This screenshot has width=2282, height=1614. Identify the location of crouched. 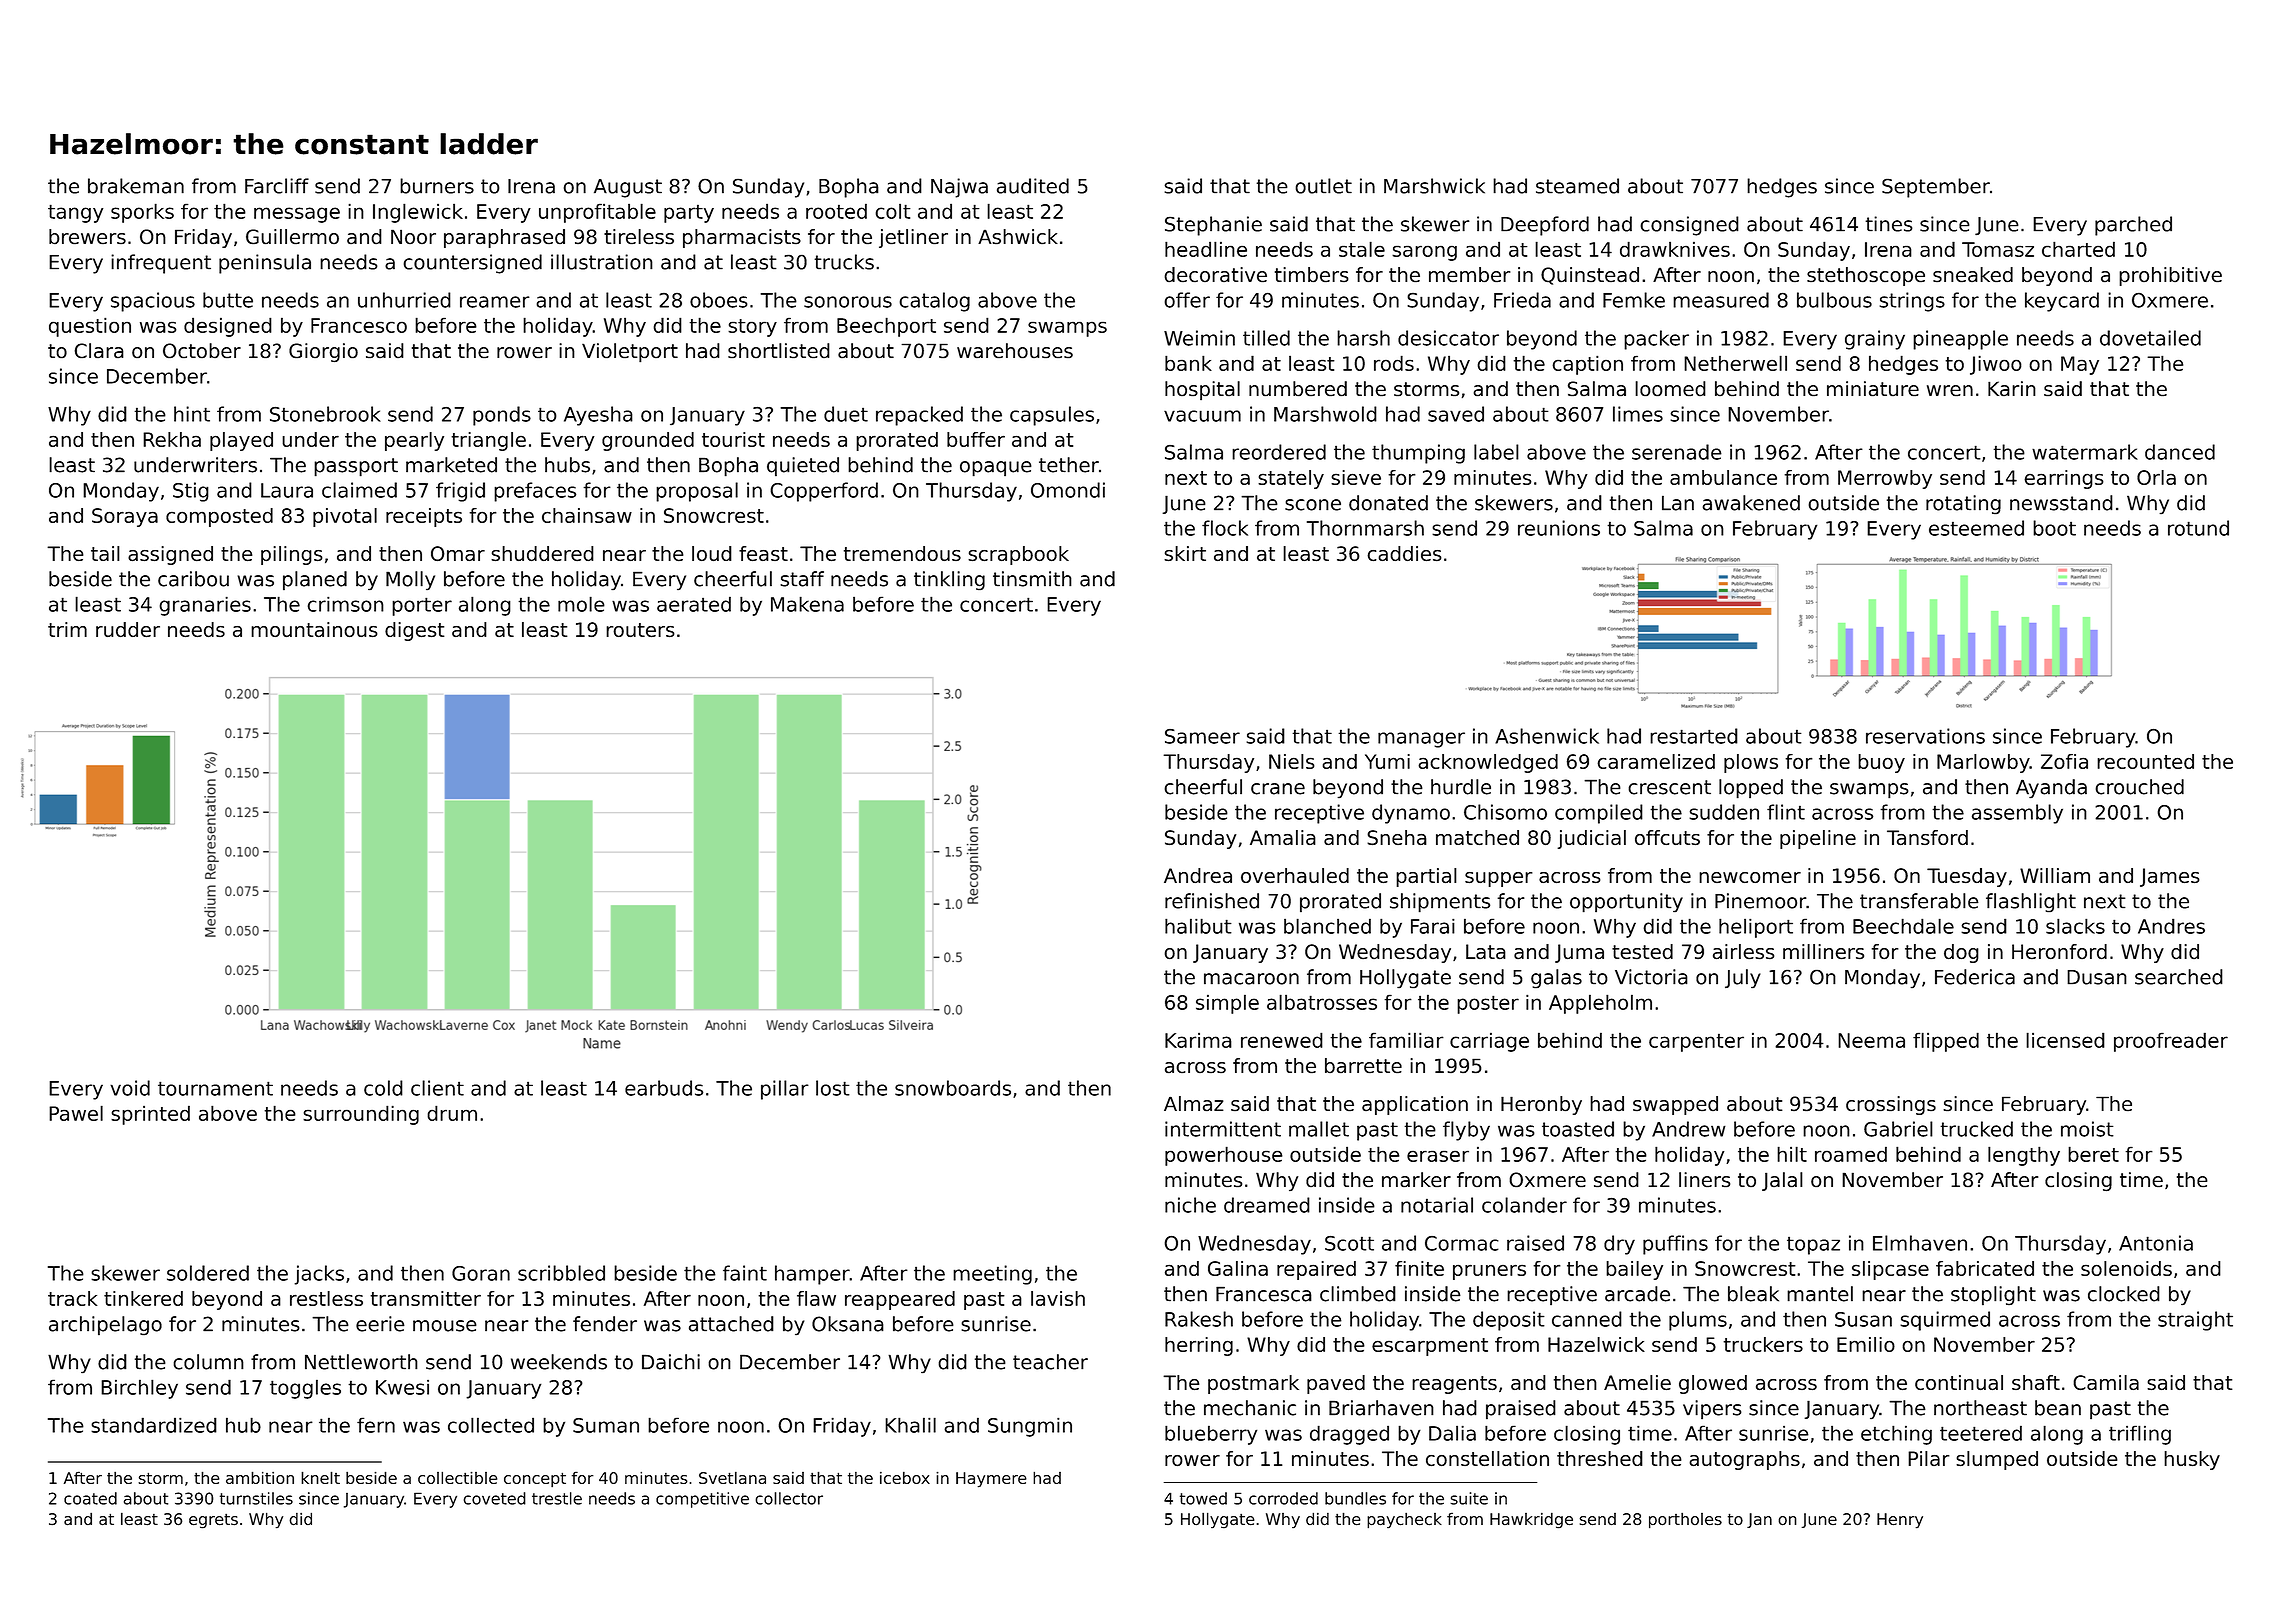
(2139, 787).
